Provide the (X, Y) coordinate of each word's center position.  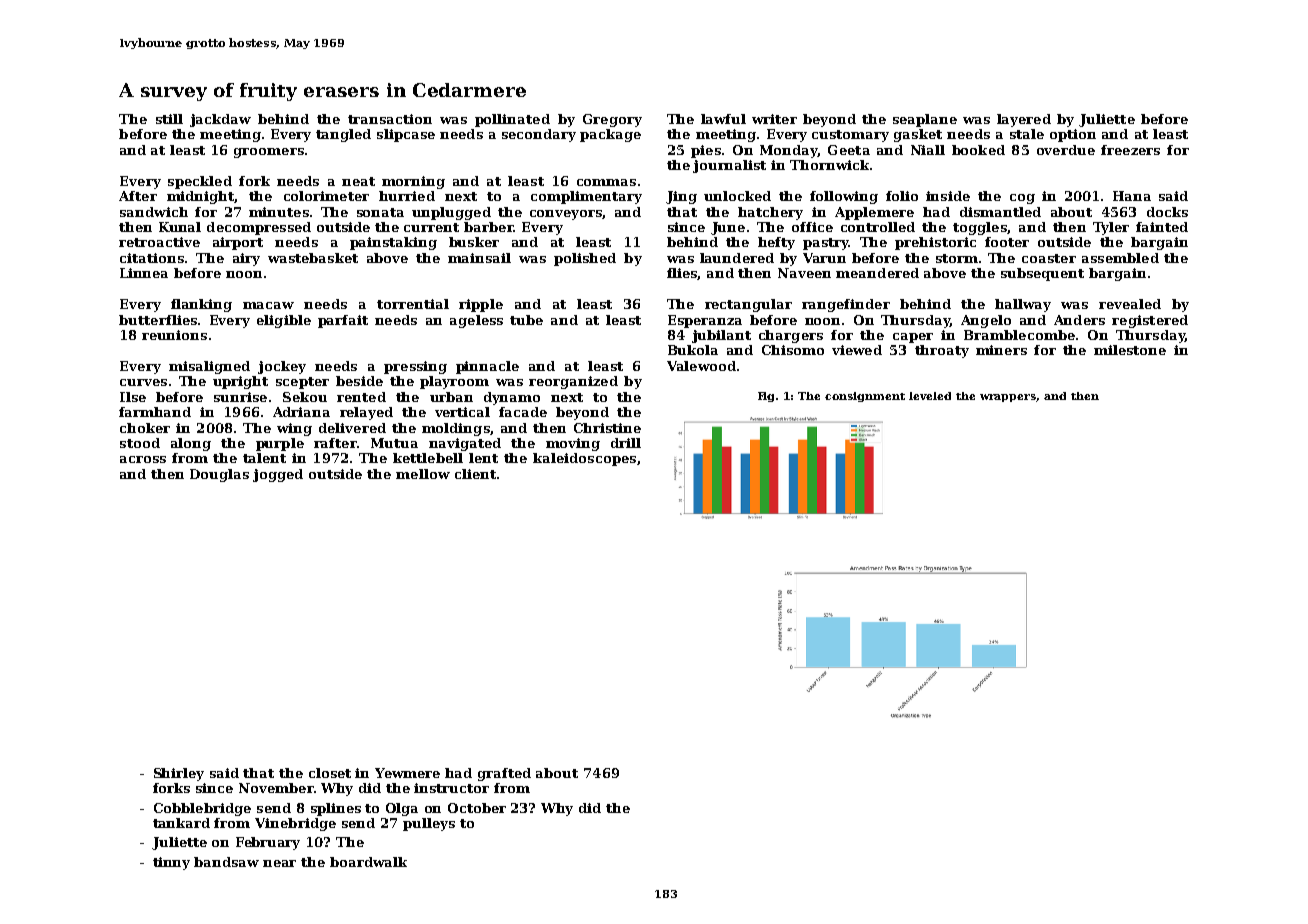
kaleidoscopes (584, 459)
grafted (504, 774)
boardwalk (368, 862)
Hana (1132, 196)
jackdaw (220, 120)
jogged (278, 475)
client (475, 474)
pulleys (429, 824)
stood (140, 443)
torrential (413, 304)
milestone (1130, 350)
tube (526, 320)
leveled (930, 396)
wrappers (1008, 398)
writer (774, 119)
